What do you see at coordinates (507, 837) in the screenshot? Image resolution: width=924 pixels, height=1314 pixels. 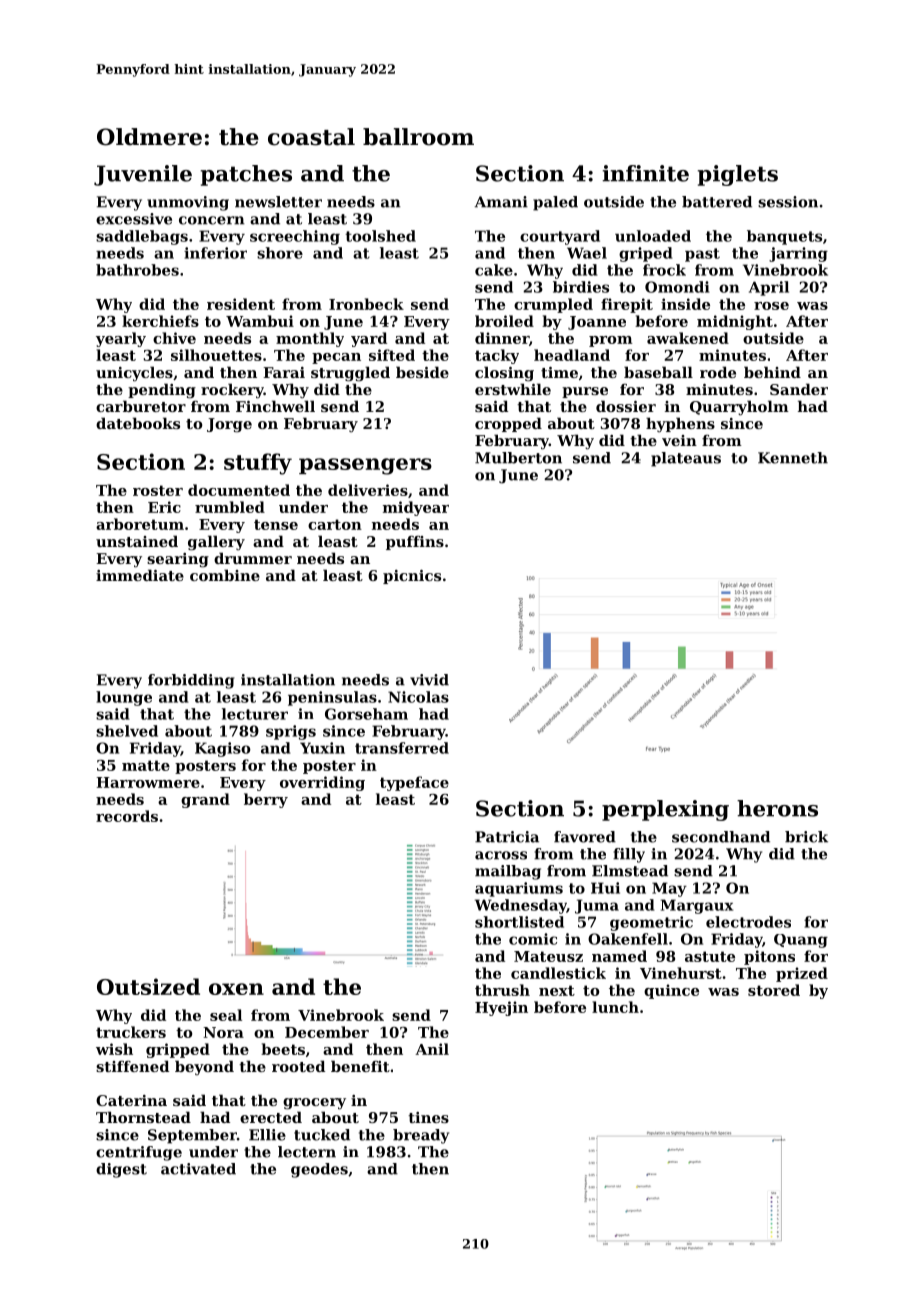 I see `Patricia` at bounding box center [507, 837].
